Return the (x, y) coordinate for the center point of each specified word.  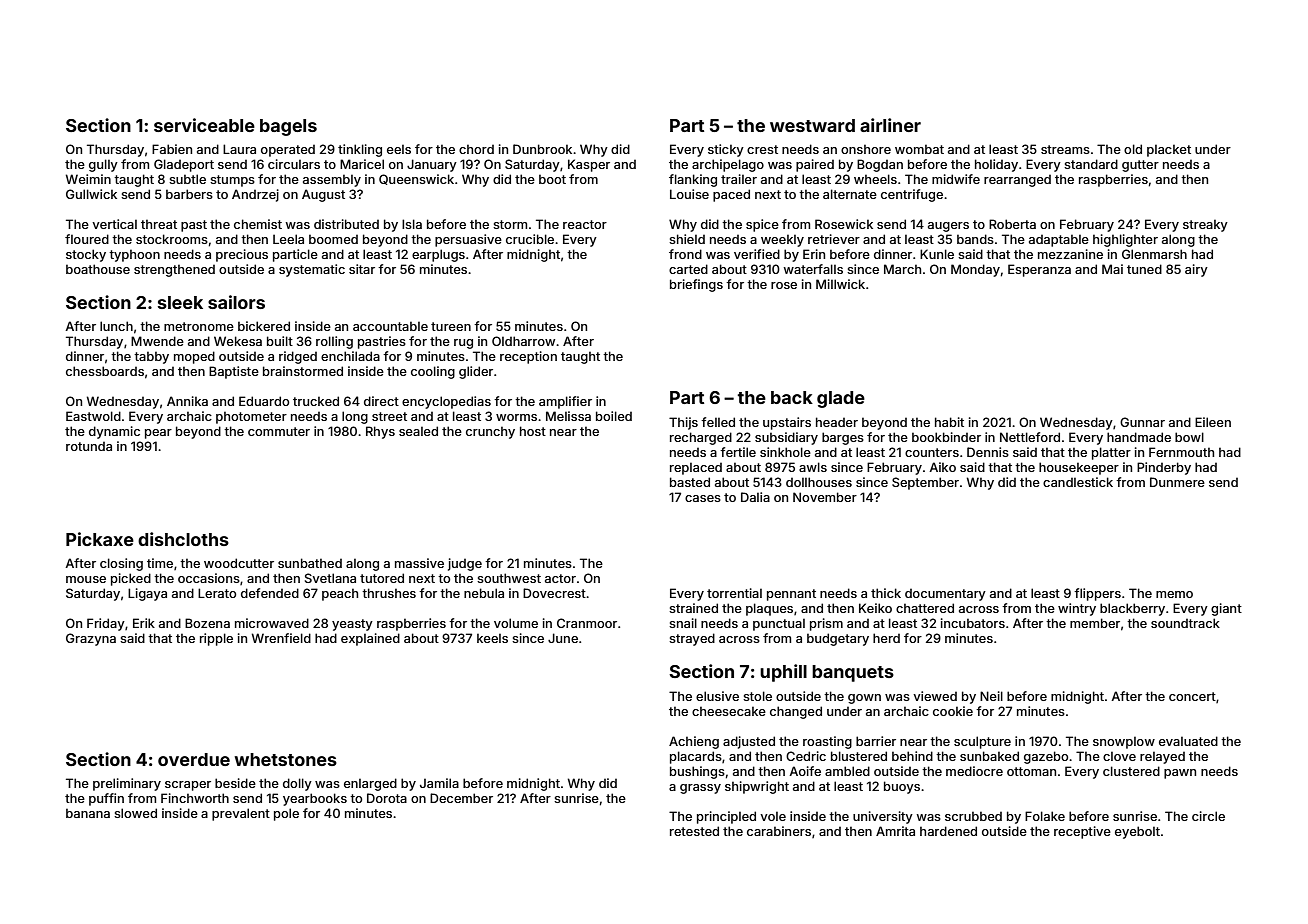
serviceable (204, 125)
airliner (890, 125)
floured (87, 239)
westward (812, 125)
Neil (991, 696)
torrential (734, 593)
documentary (945, 595)
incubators (973, 623)
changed (796, 712)
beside (235, 783)
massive (419, 563)
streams (1065, 149)
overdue (194, 759)
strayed (692, 639)
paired (815, 165)
